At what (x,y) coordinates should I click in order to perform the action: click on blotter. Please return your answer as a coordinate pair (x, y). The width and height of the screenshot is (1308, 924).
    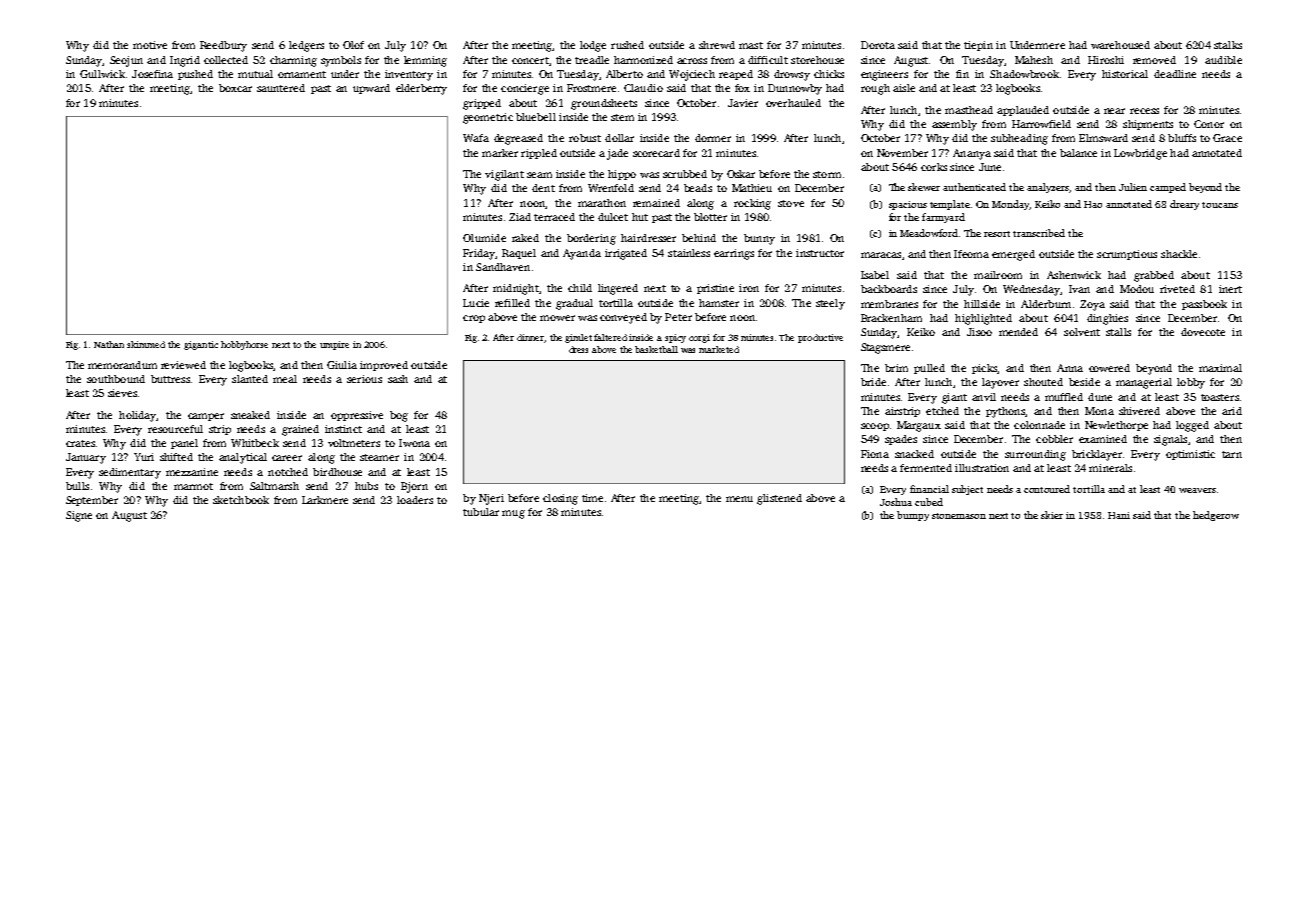
    Looking at the image, I should click on (710, 217).
